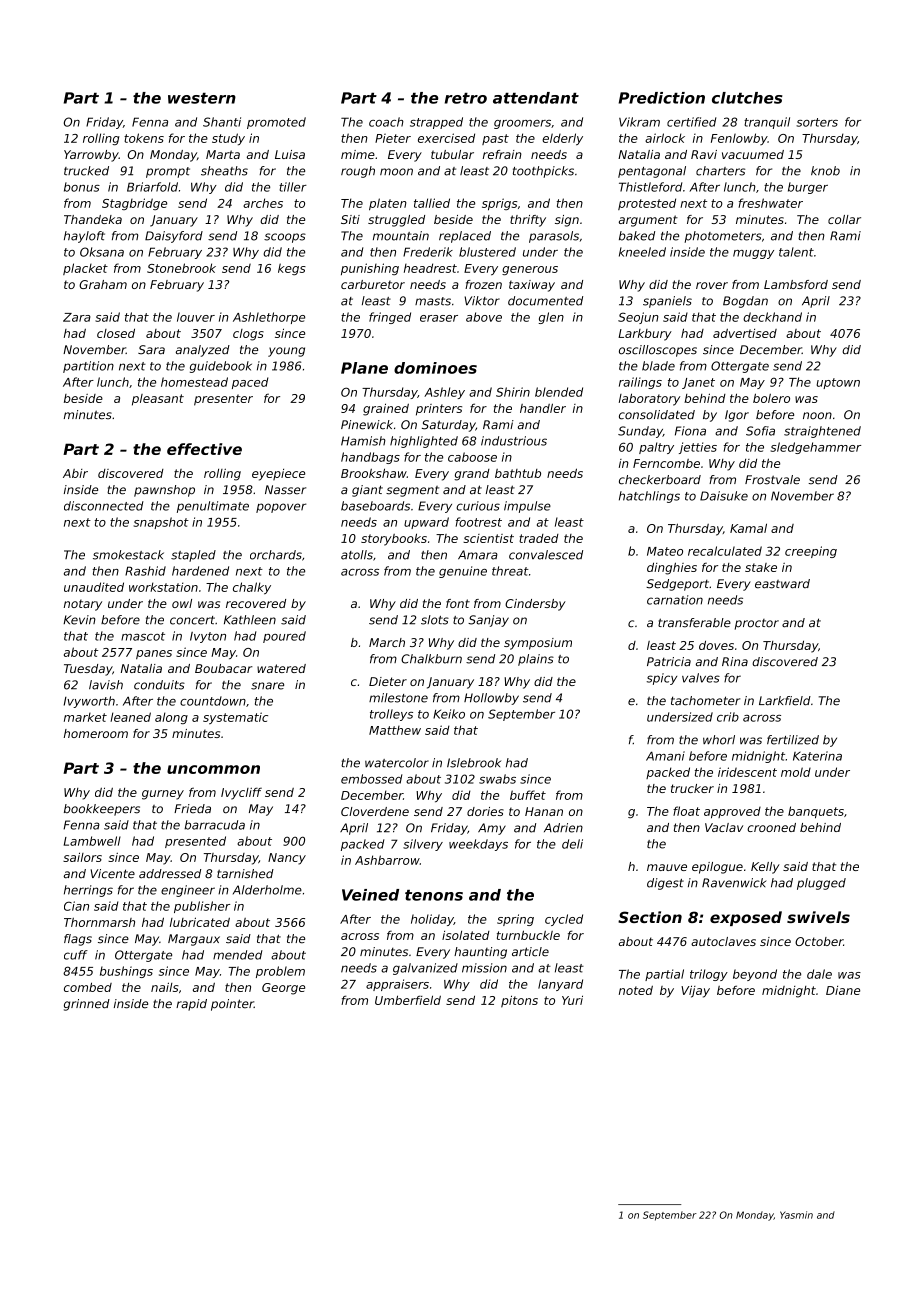  Describe the element at coordinates (204, 449) in the document. I see `effective` at that location.
